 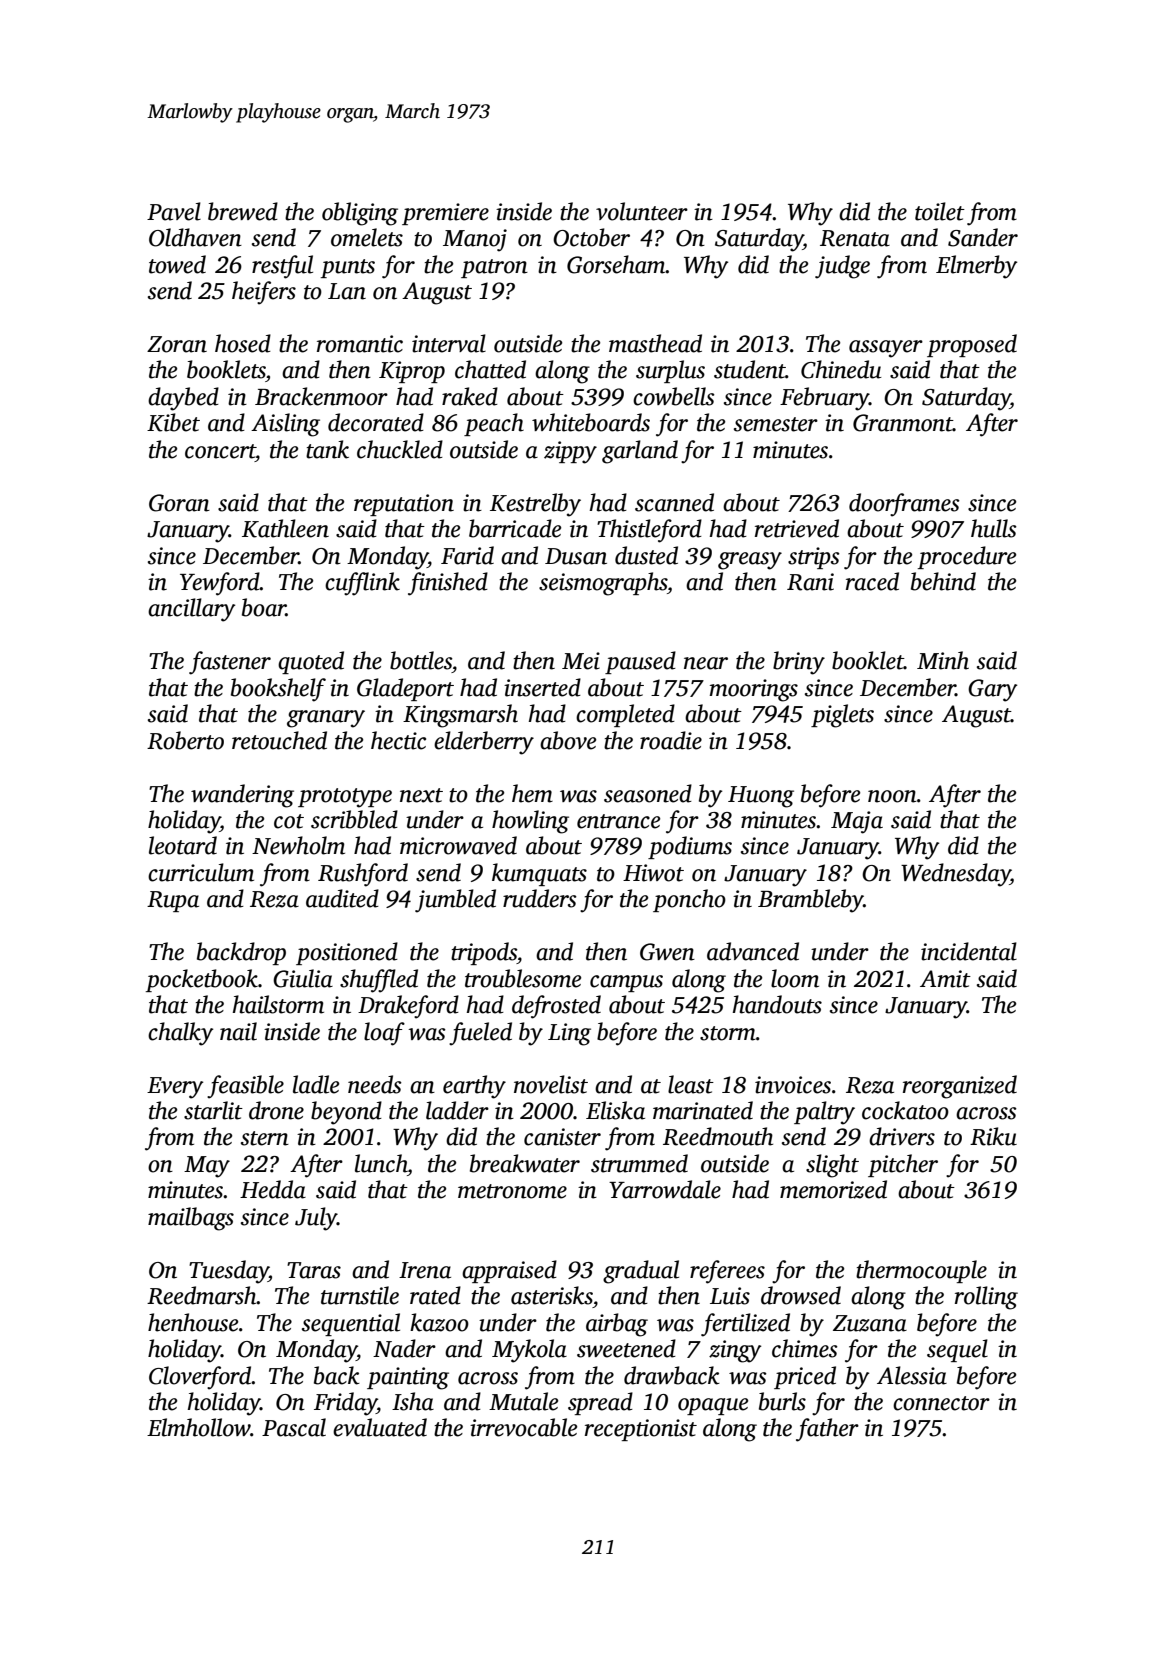 What do you see at coordinates (855, 238) in the document?
I see `Renata` at bounding box center [855, 238].
